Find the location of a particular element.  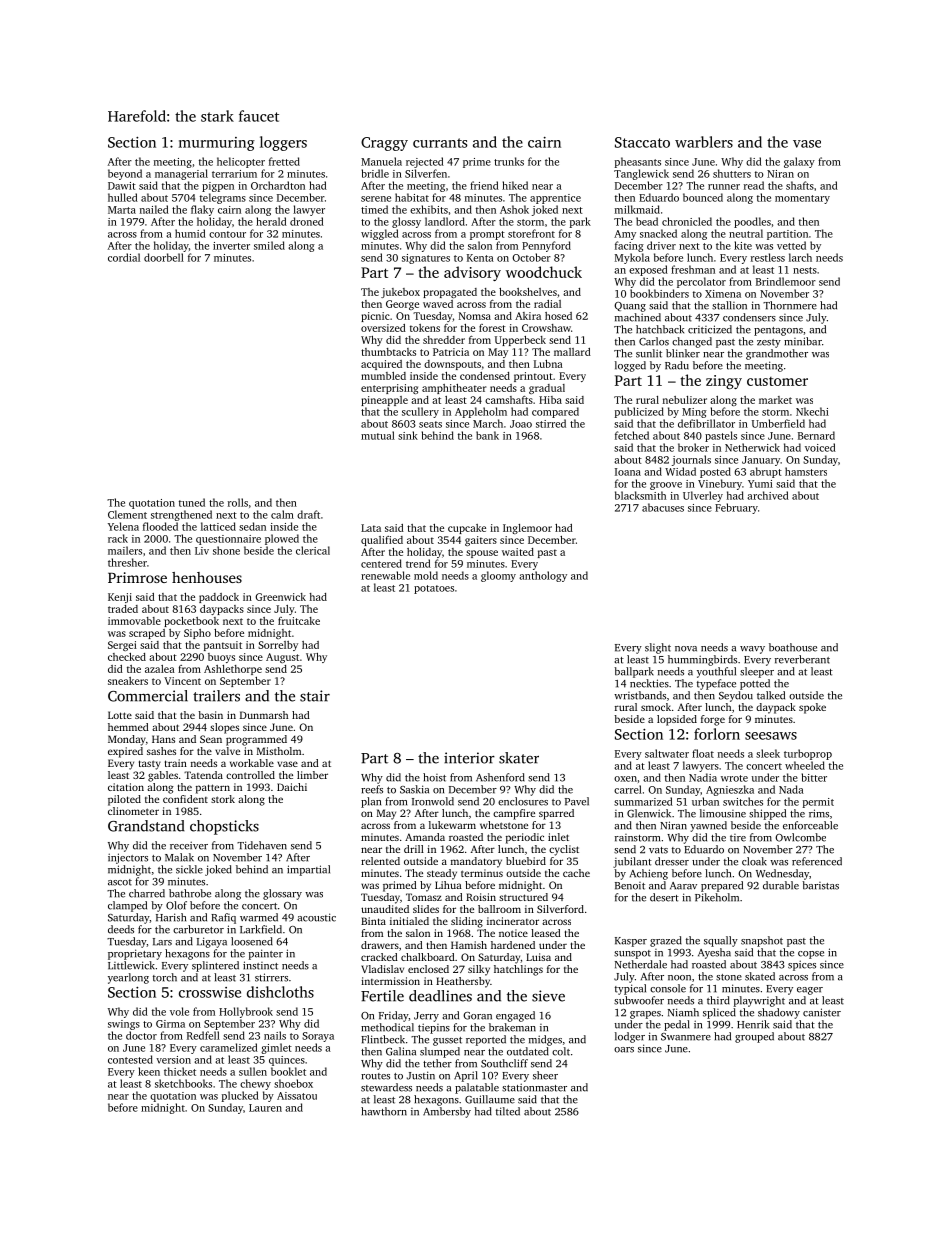

murmuring is located at coordinates (217, 144).
